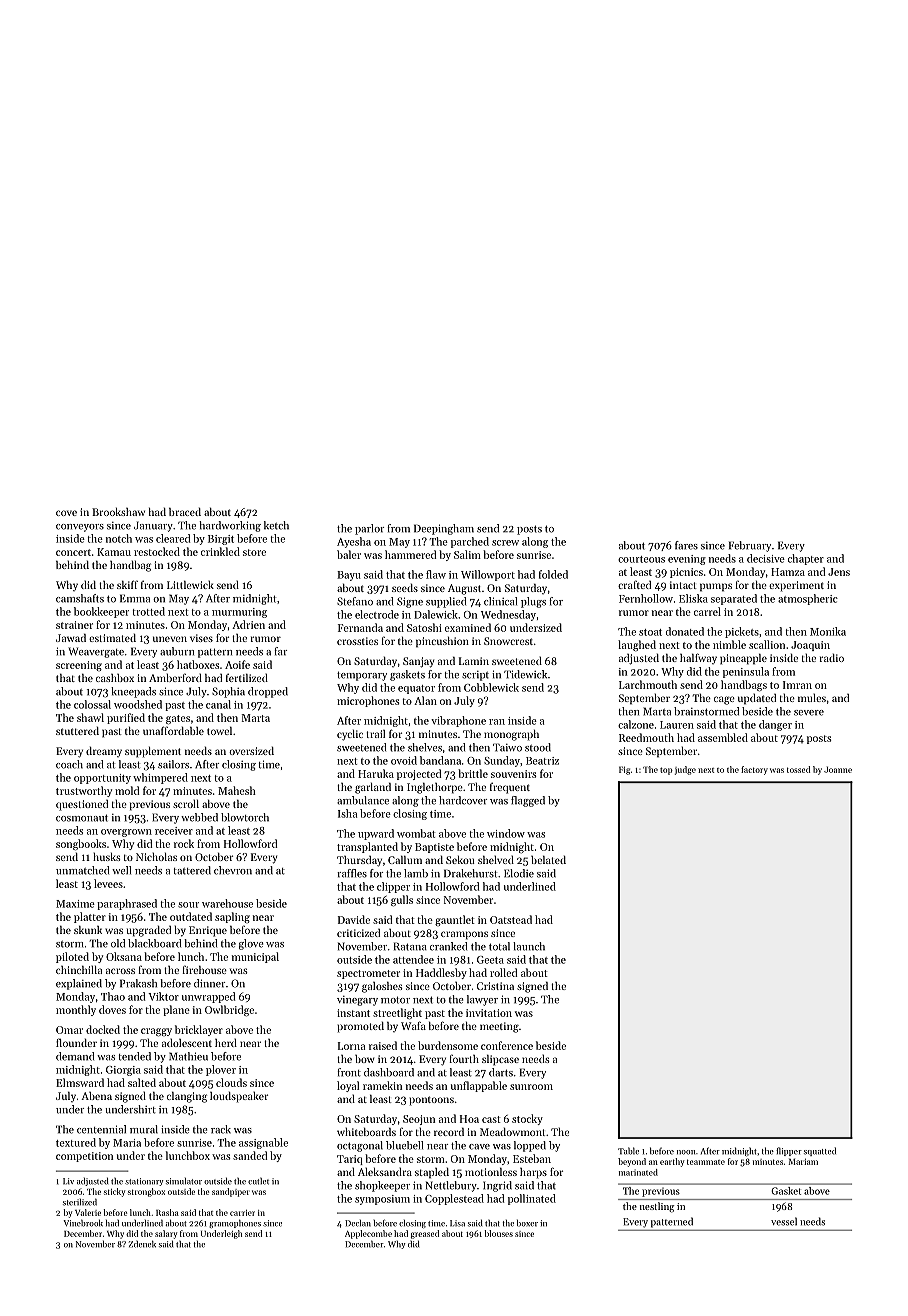 This image has height=1316, width=908. I want to click on Monika, so click(828, 631).
